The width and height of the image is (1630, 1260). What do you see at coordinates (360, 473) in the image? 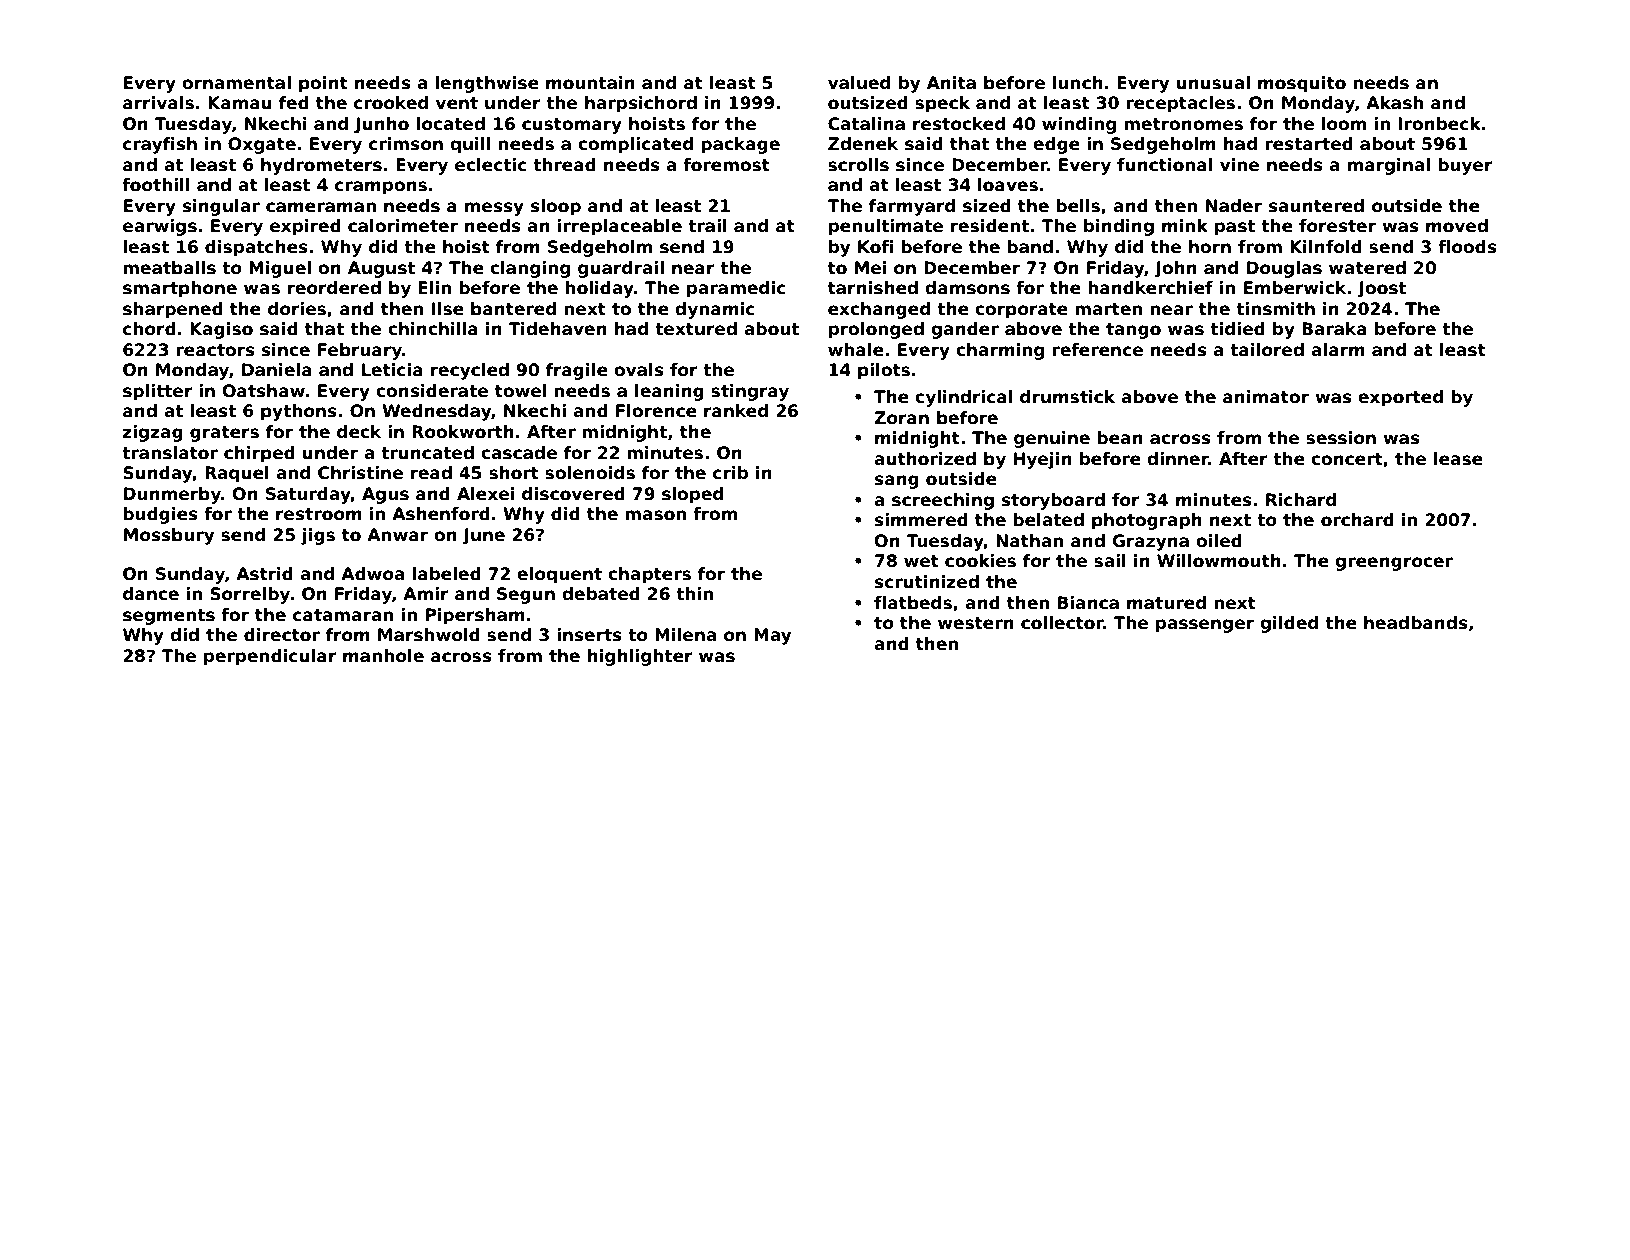
I see `Christine` at bounding box center [360, 473].
